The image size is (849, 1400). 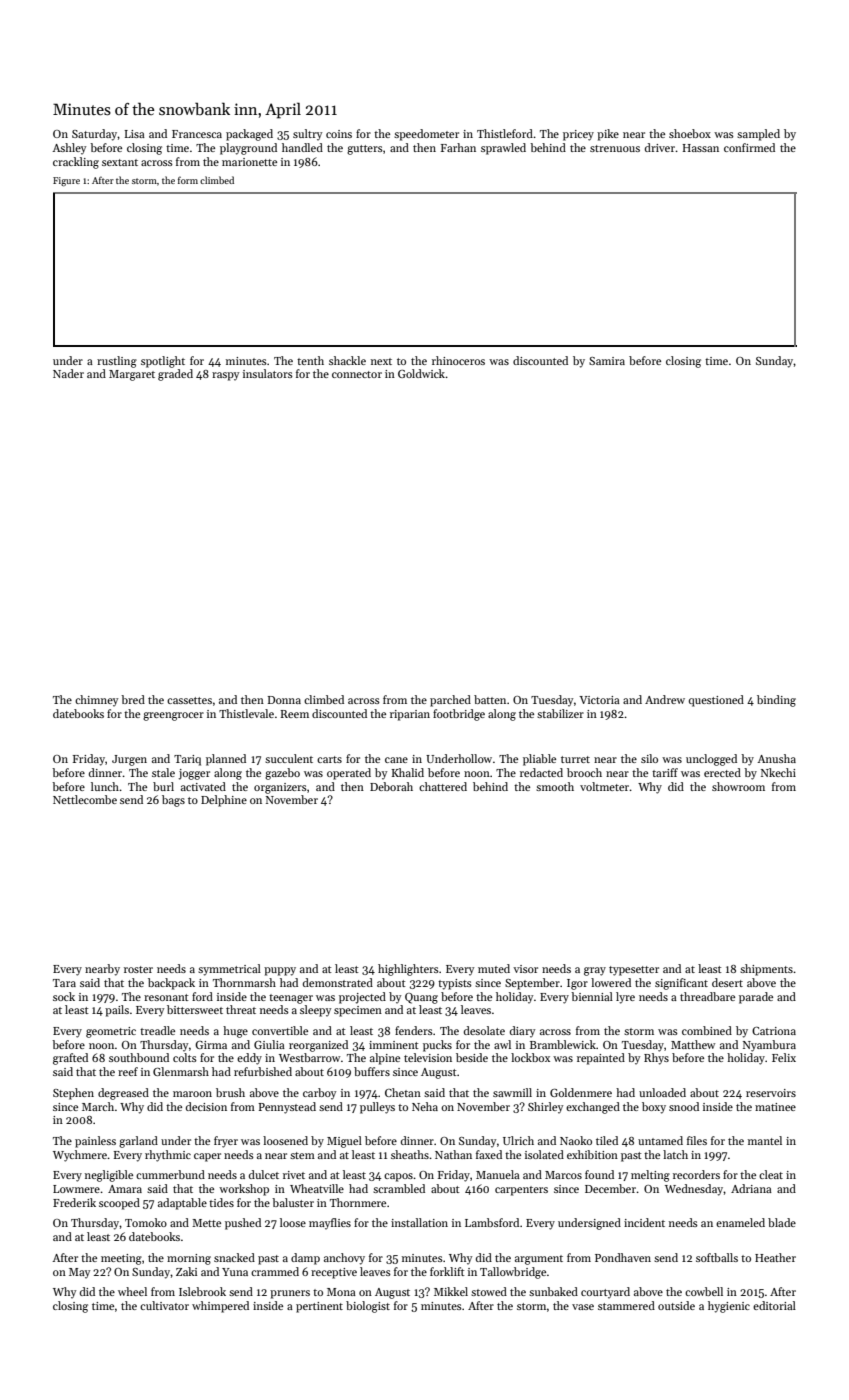 I want to click on Nyambura, so click(x=769, y=1046).
